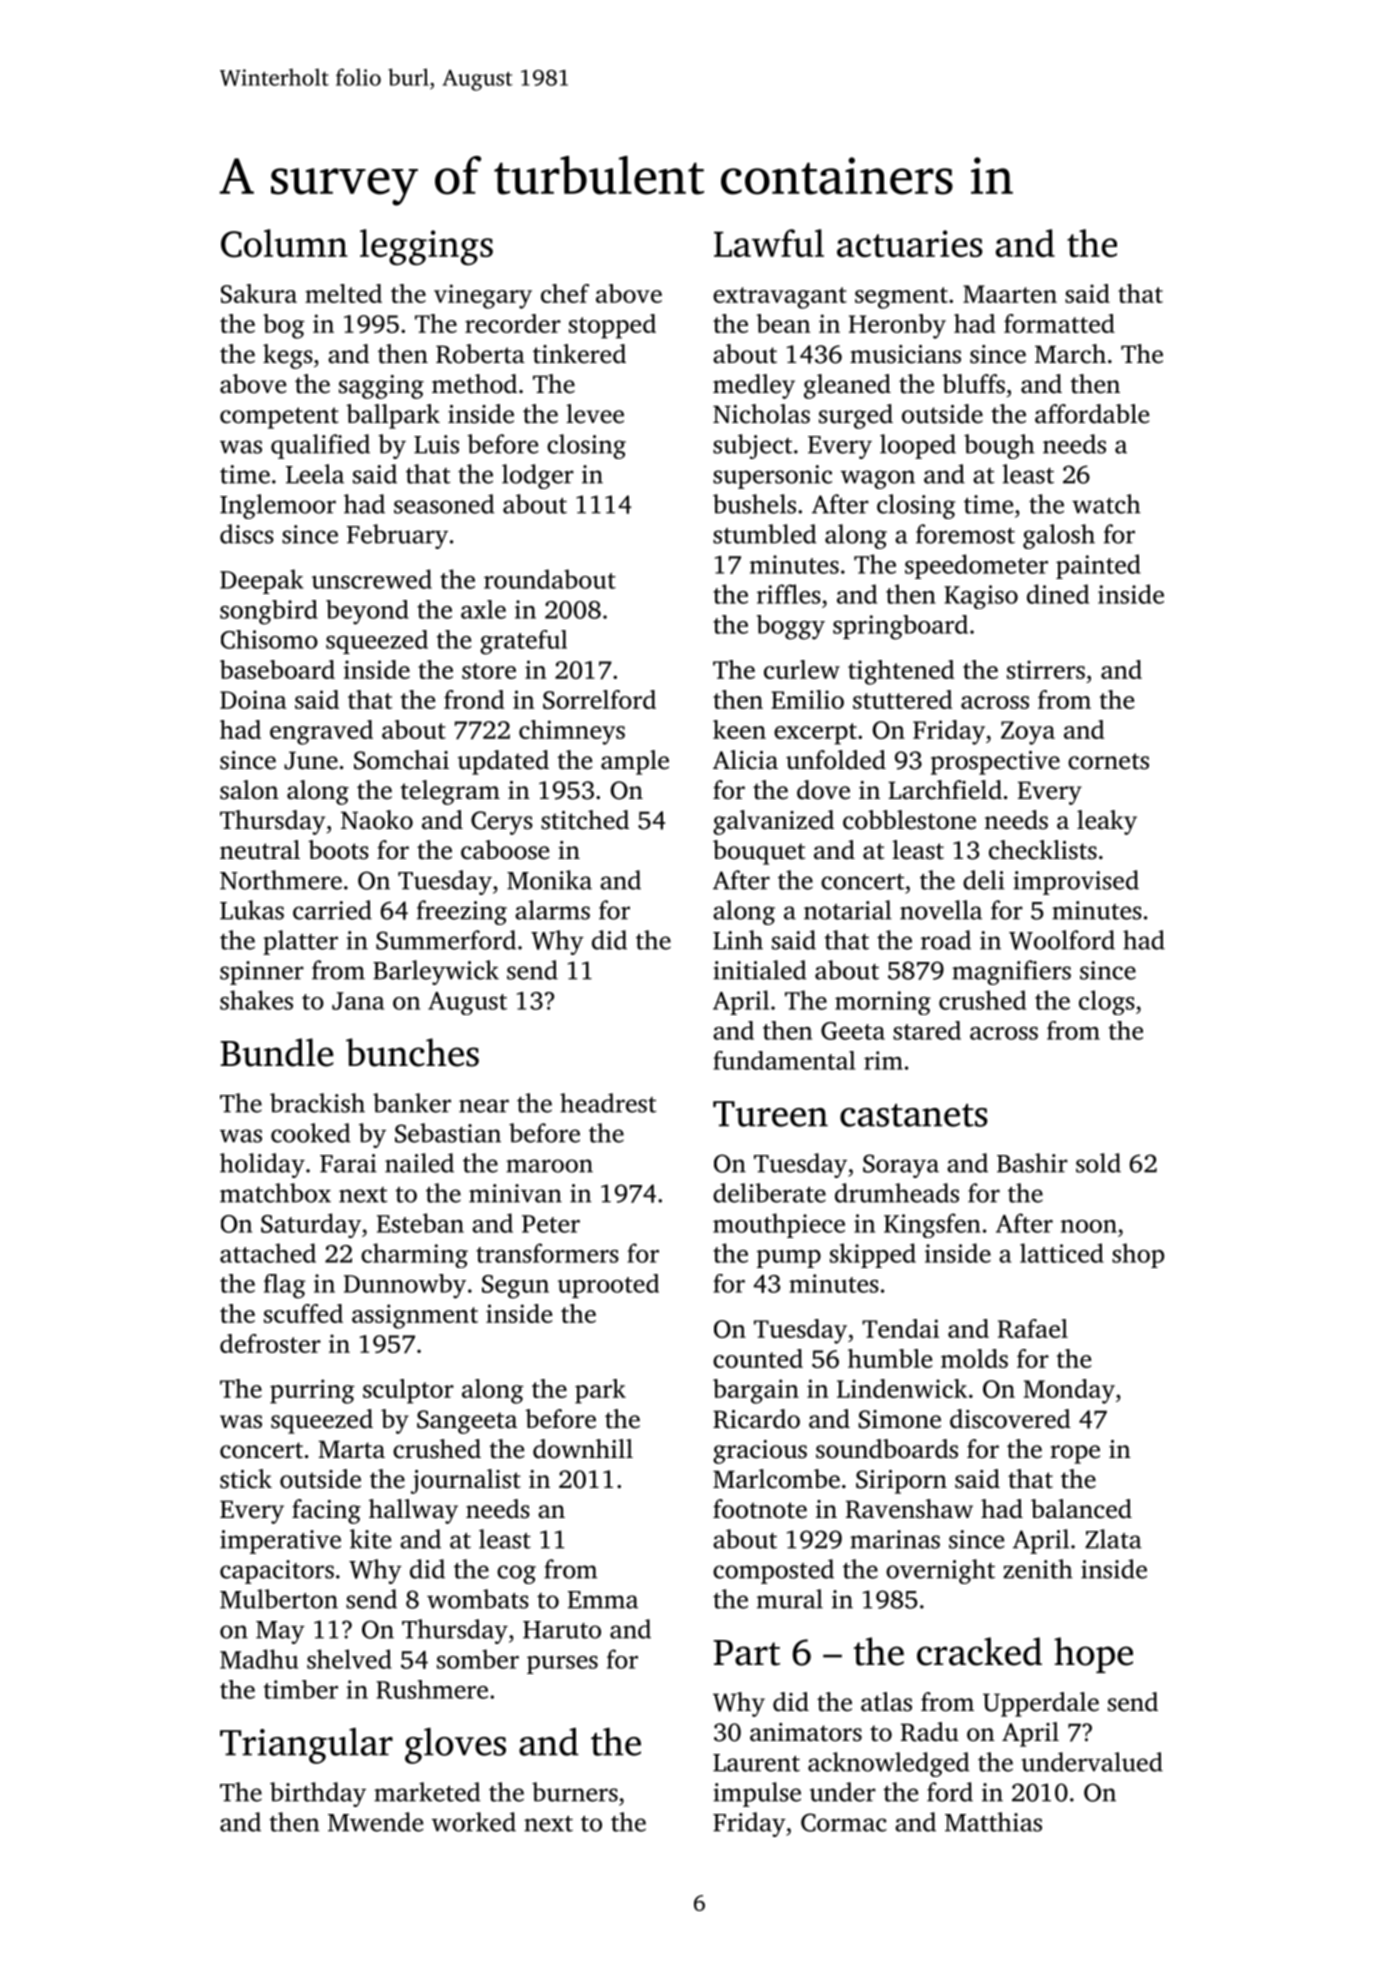 The height and width of the document is (1969, 1386). I want to click on footnote, so click(760, 1509).
